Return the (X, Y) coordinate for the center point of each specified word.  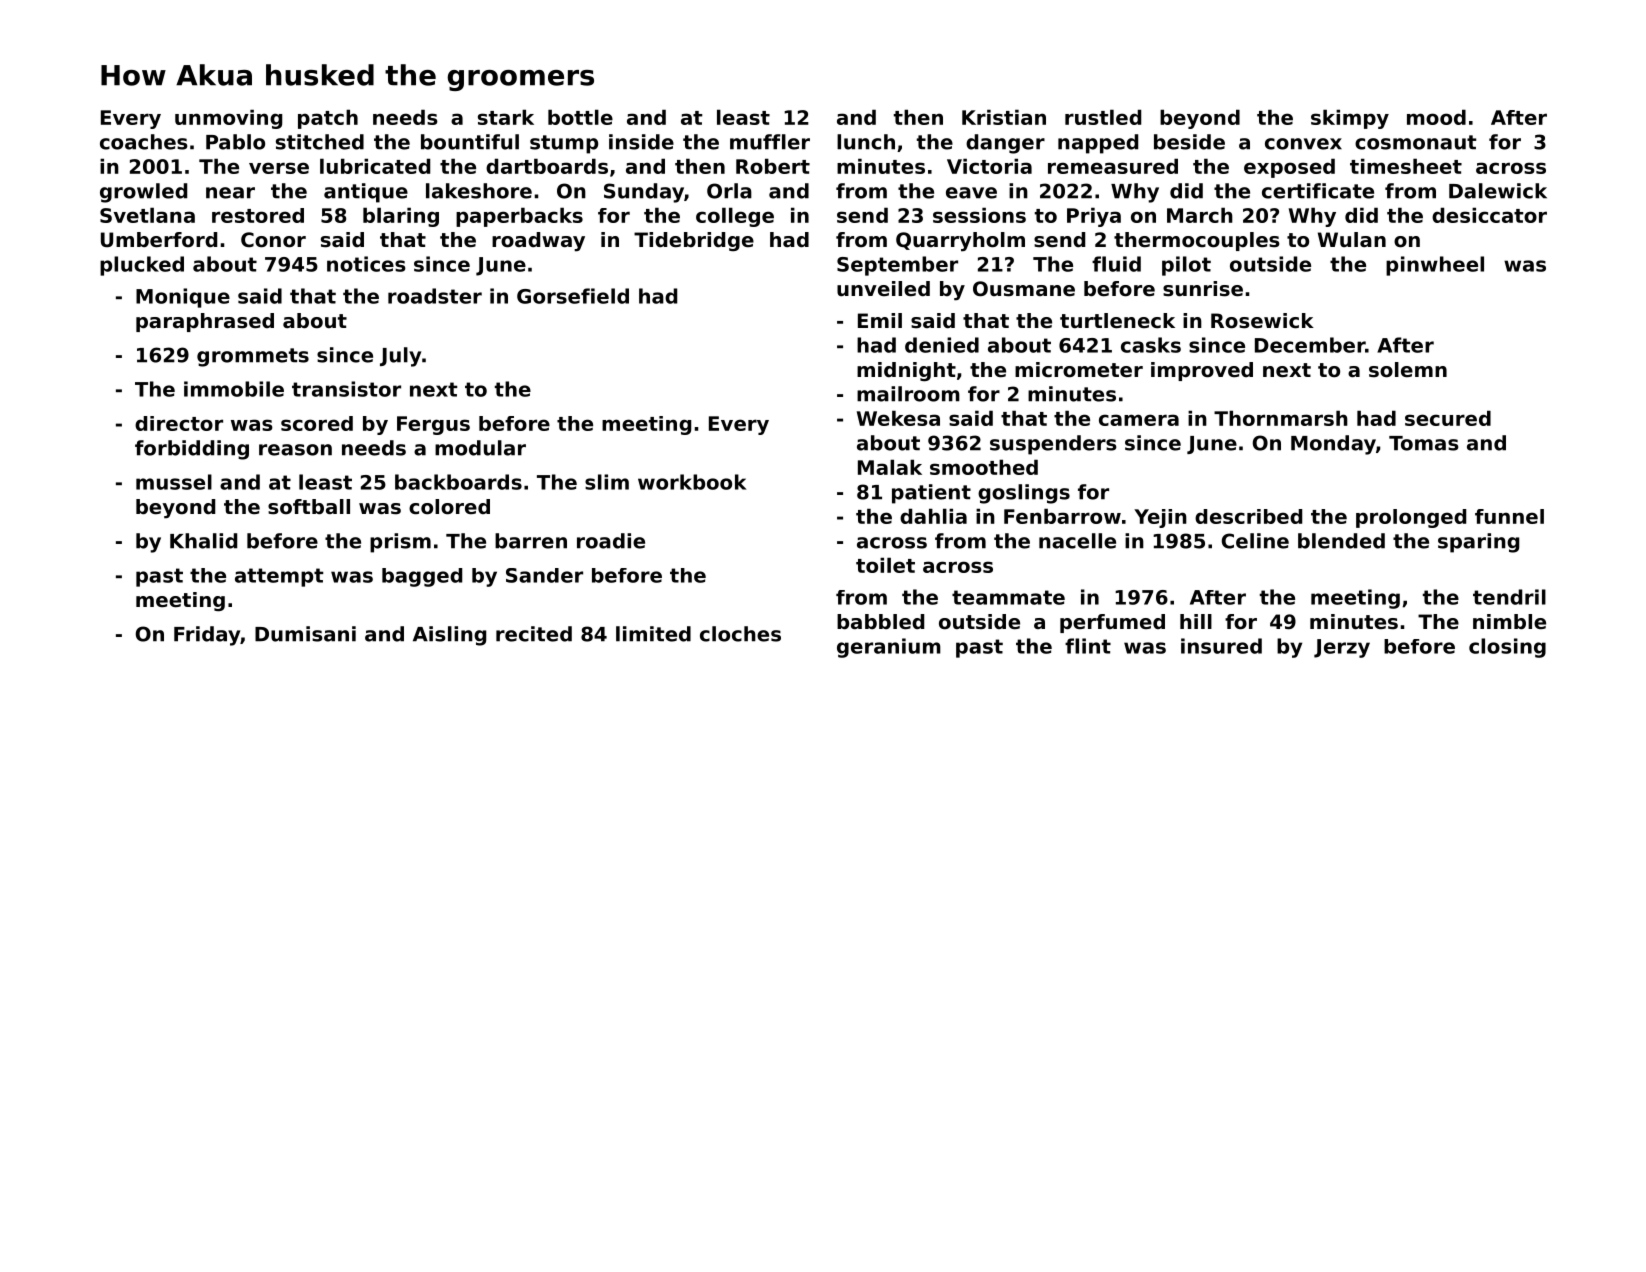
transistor (346, 389)
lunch (866, 142)
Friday (207, 636)
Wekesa (898, 418)
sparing (1478, 543)
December (1310, 345)
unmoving (228, 119)
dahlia (933, 516)
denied (942, 345)
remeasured (1113, 166)
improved (1202, 371)
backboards (458, 482)
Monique (183, 298)
